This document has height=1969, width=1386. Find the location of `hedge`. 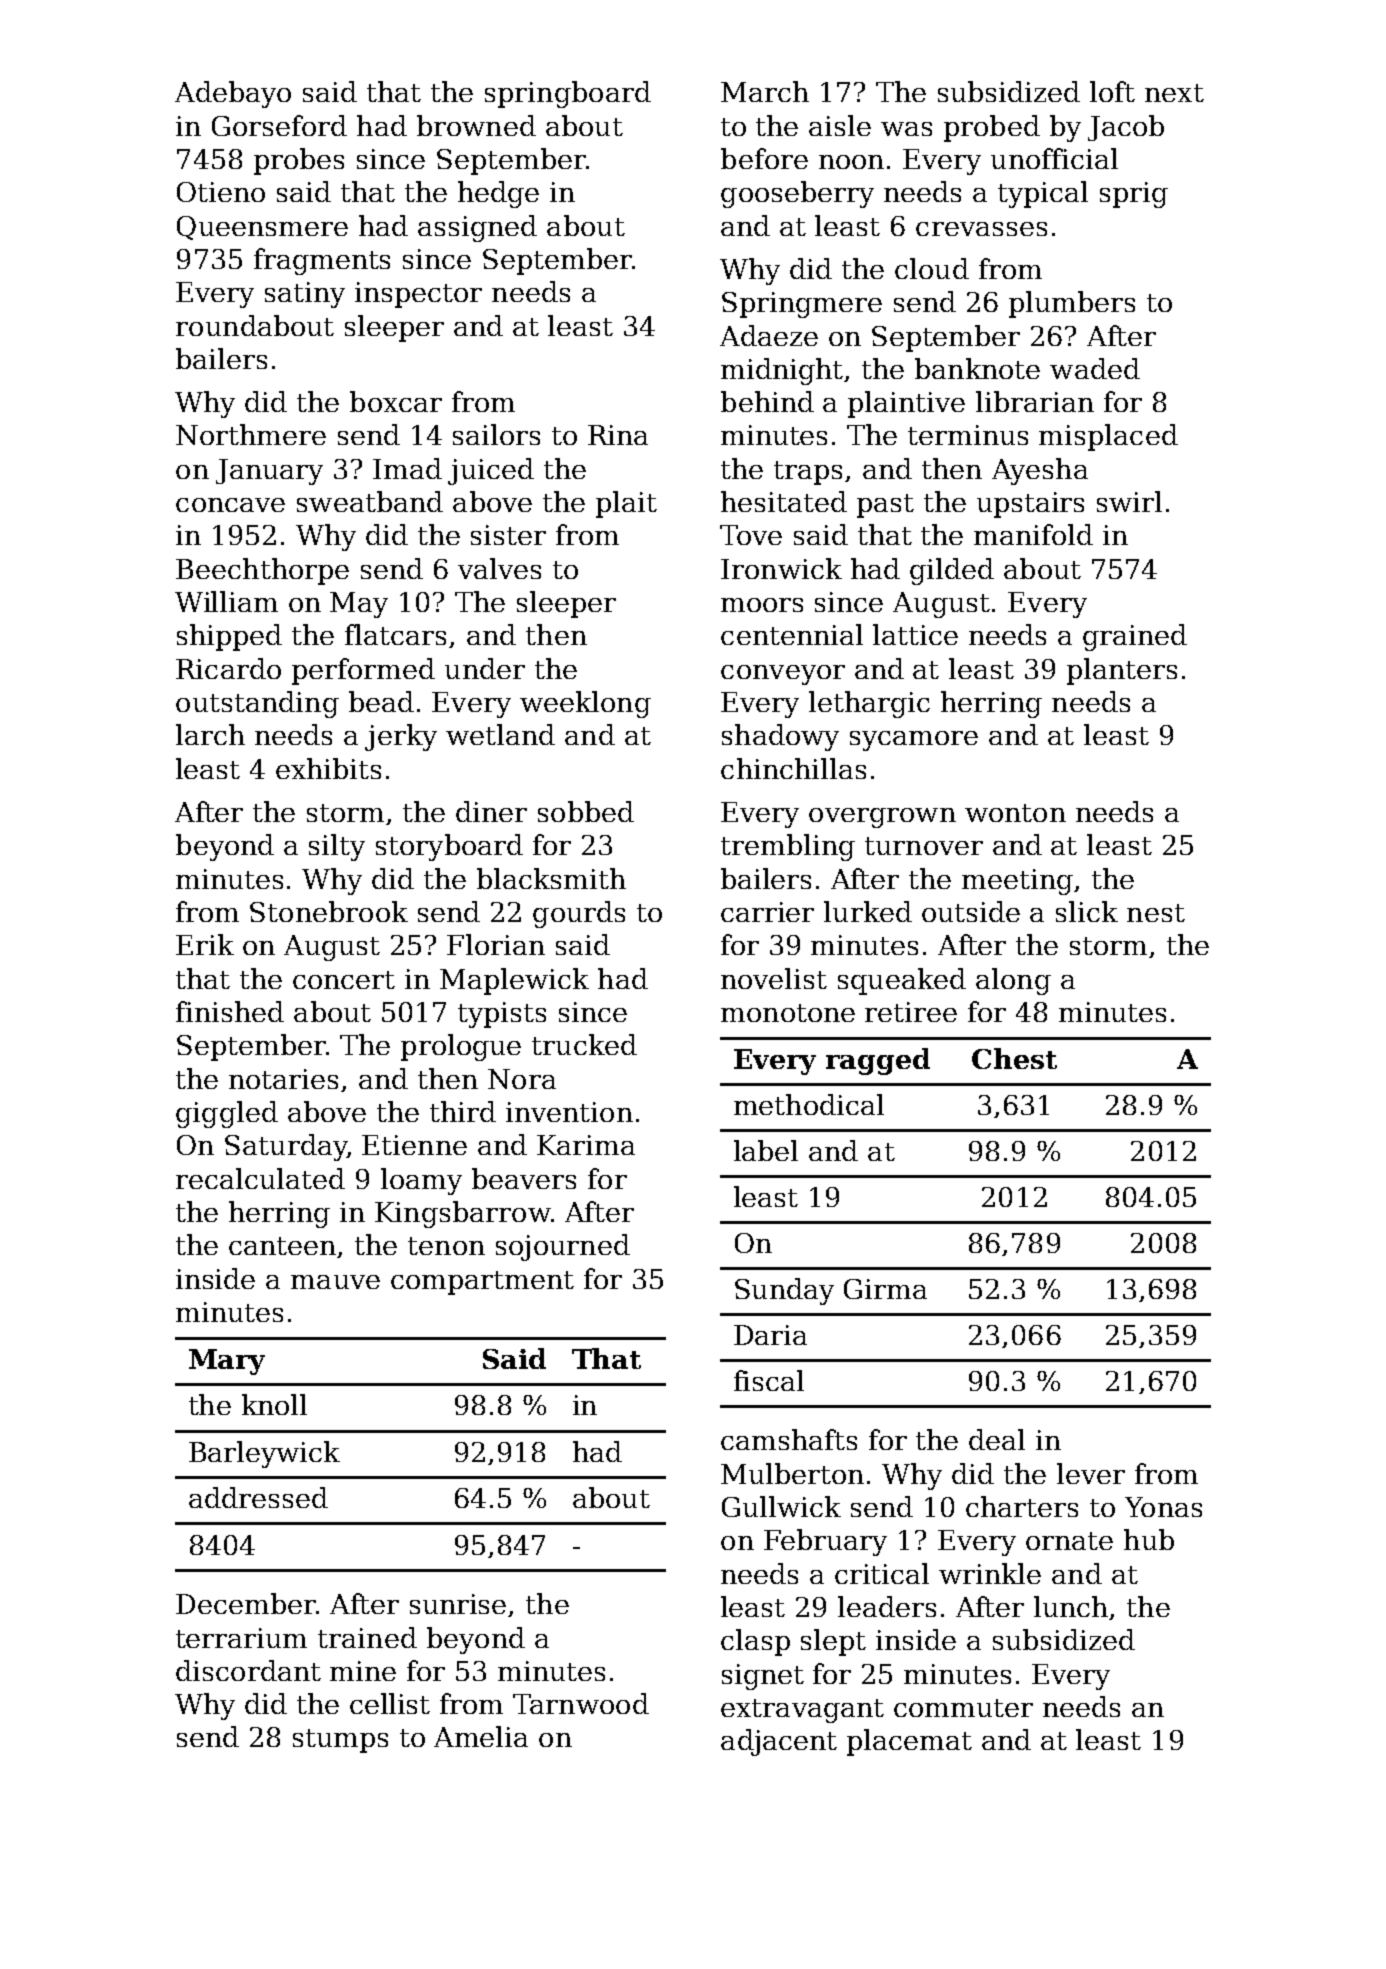

hedge is located at coordinates (498, 194).
